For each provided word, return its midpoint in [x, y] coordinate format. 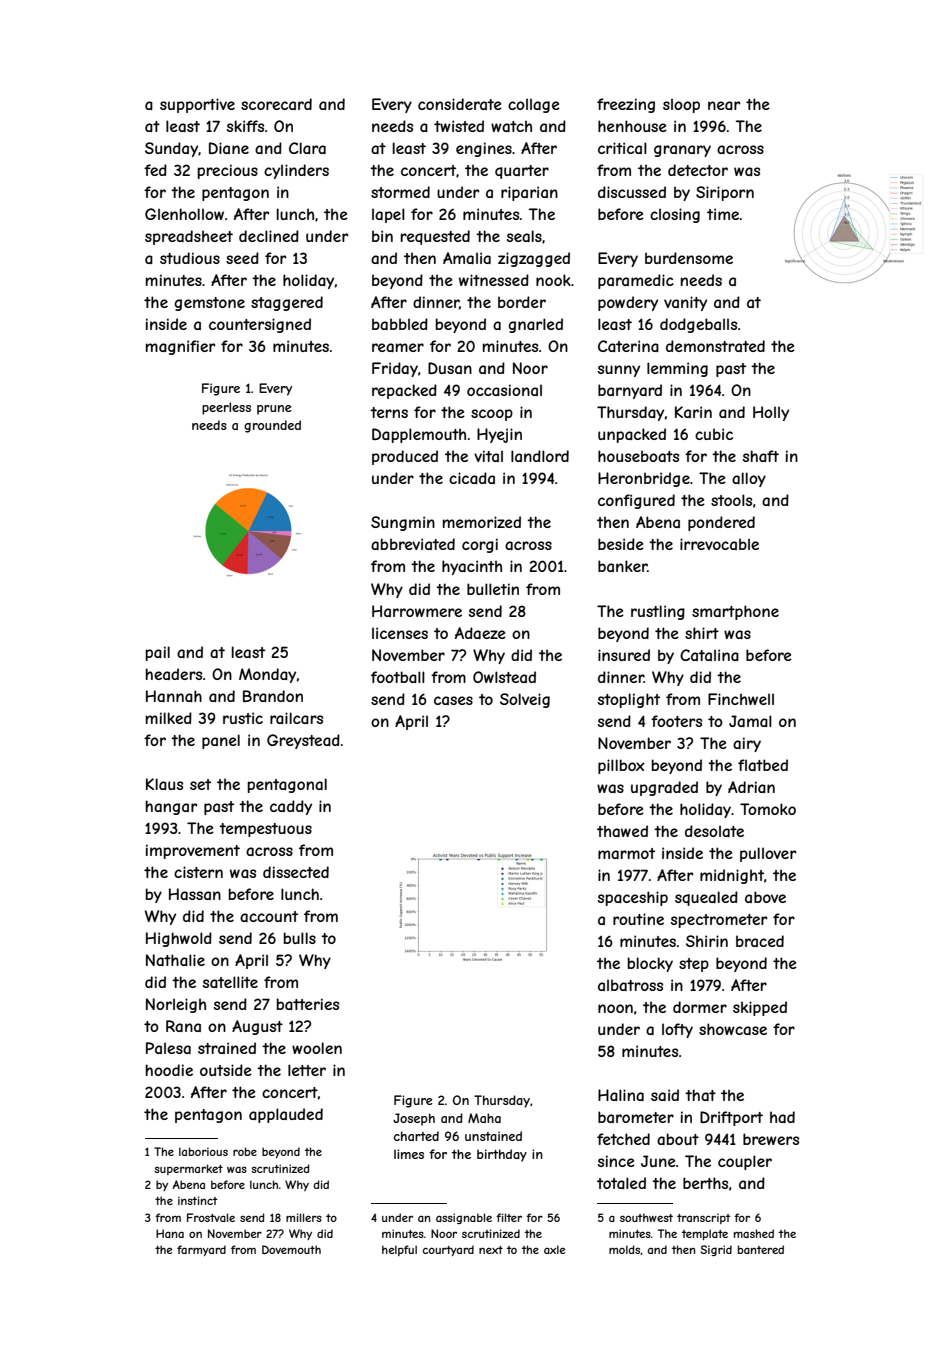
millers [304, 1217]
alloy [749, 479]
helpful [399, 1250]
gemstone [209, 304]
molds [624, 1249]
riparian [529, 193]
